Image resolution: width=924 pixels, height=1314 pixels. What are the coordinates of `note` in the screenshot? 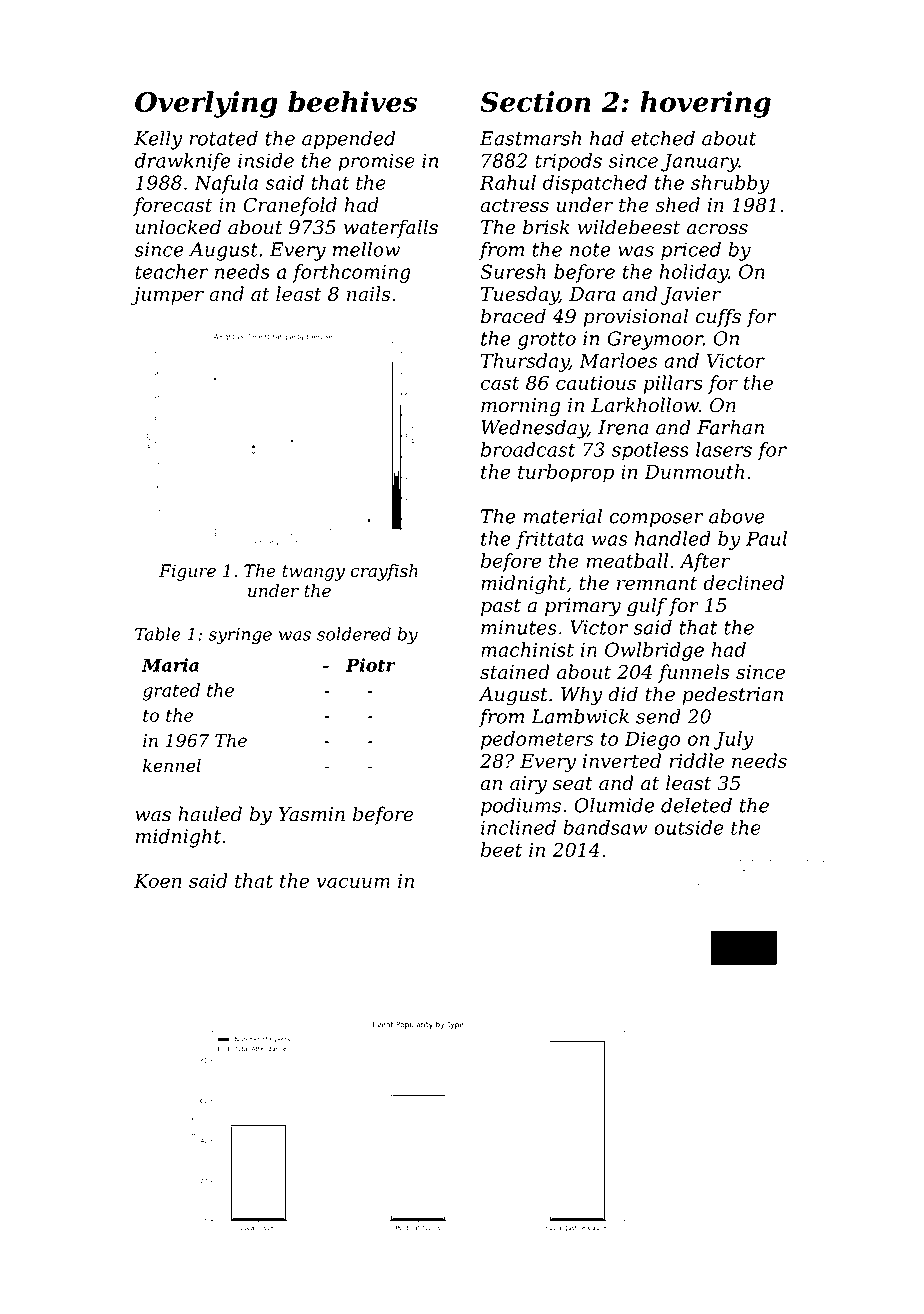 It's located at (590, 250).
